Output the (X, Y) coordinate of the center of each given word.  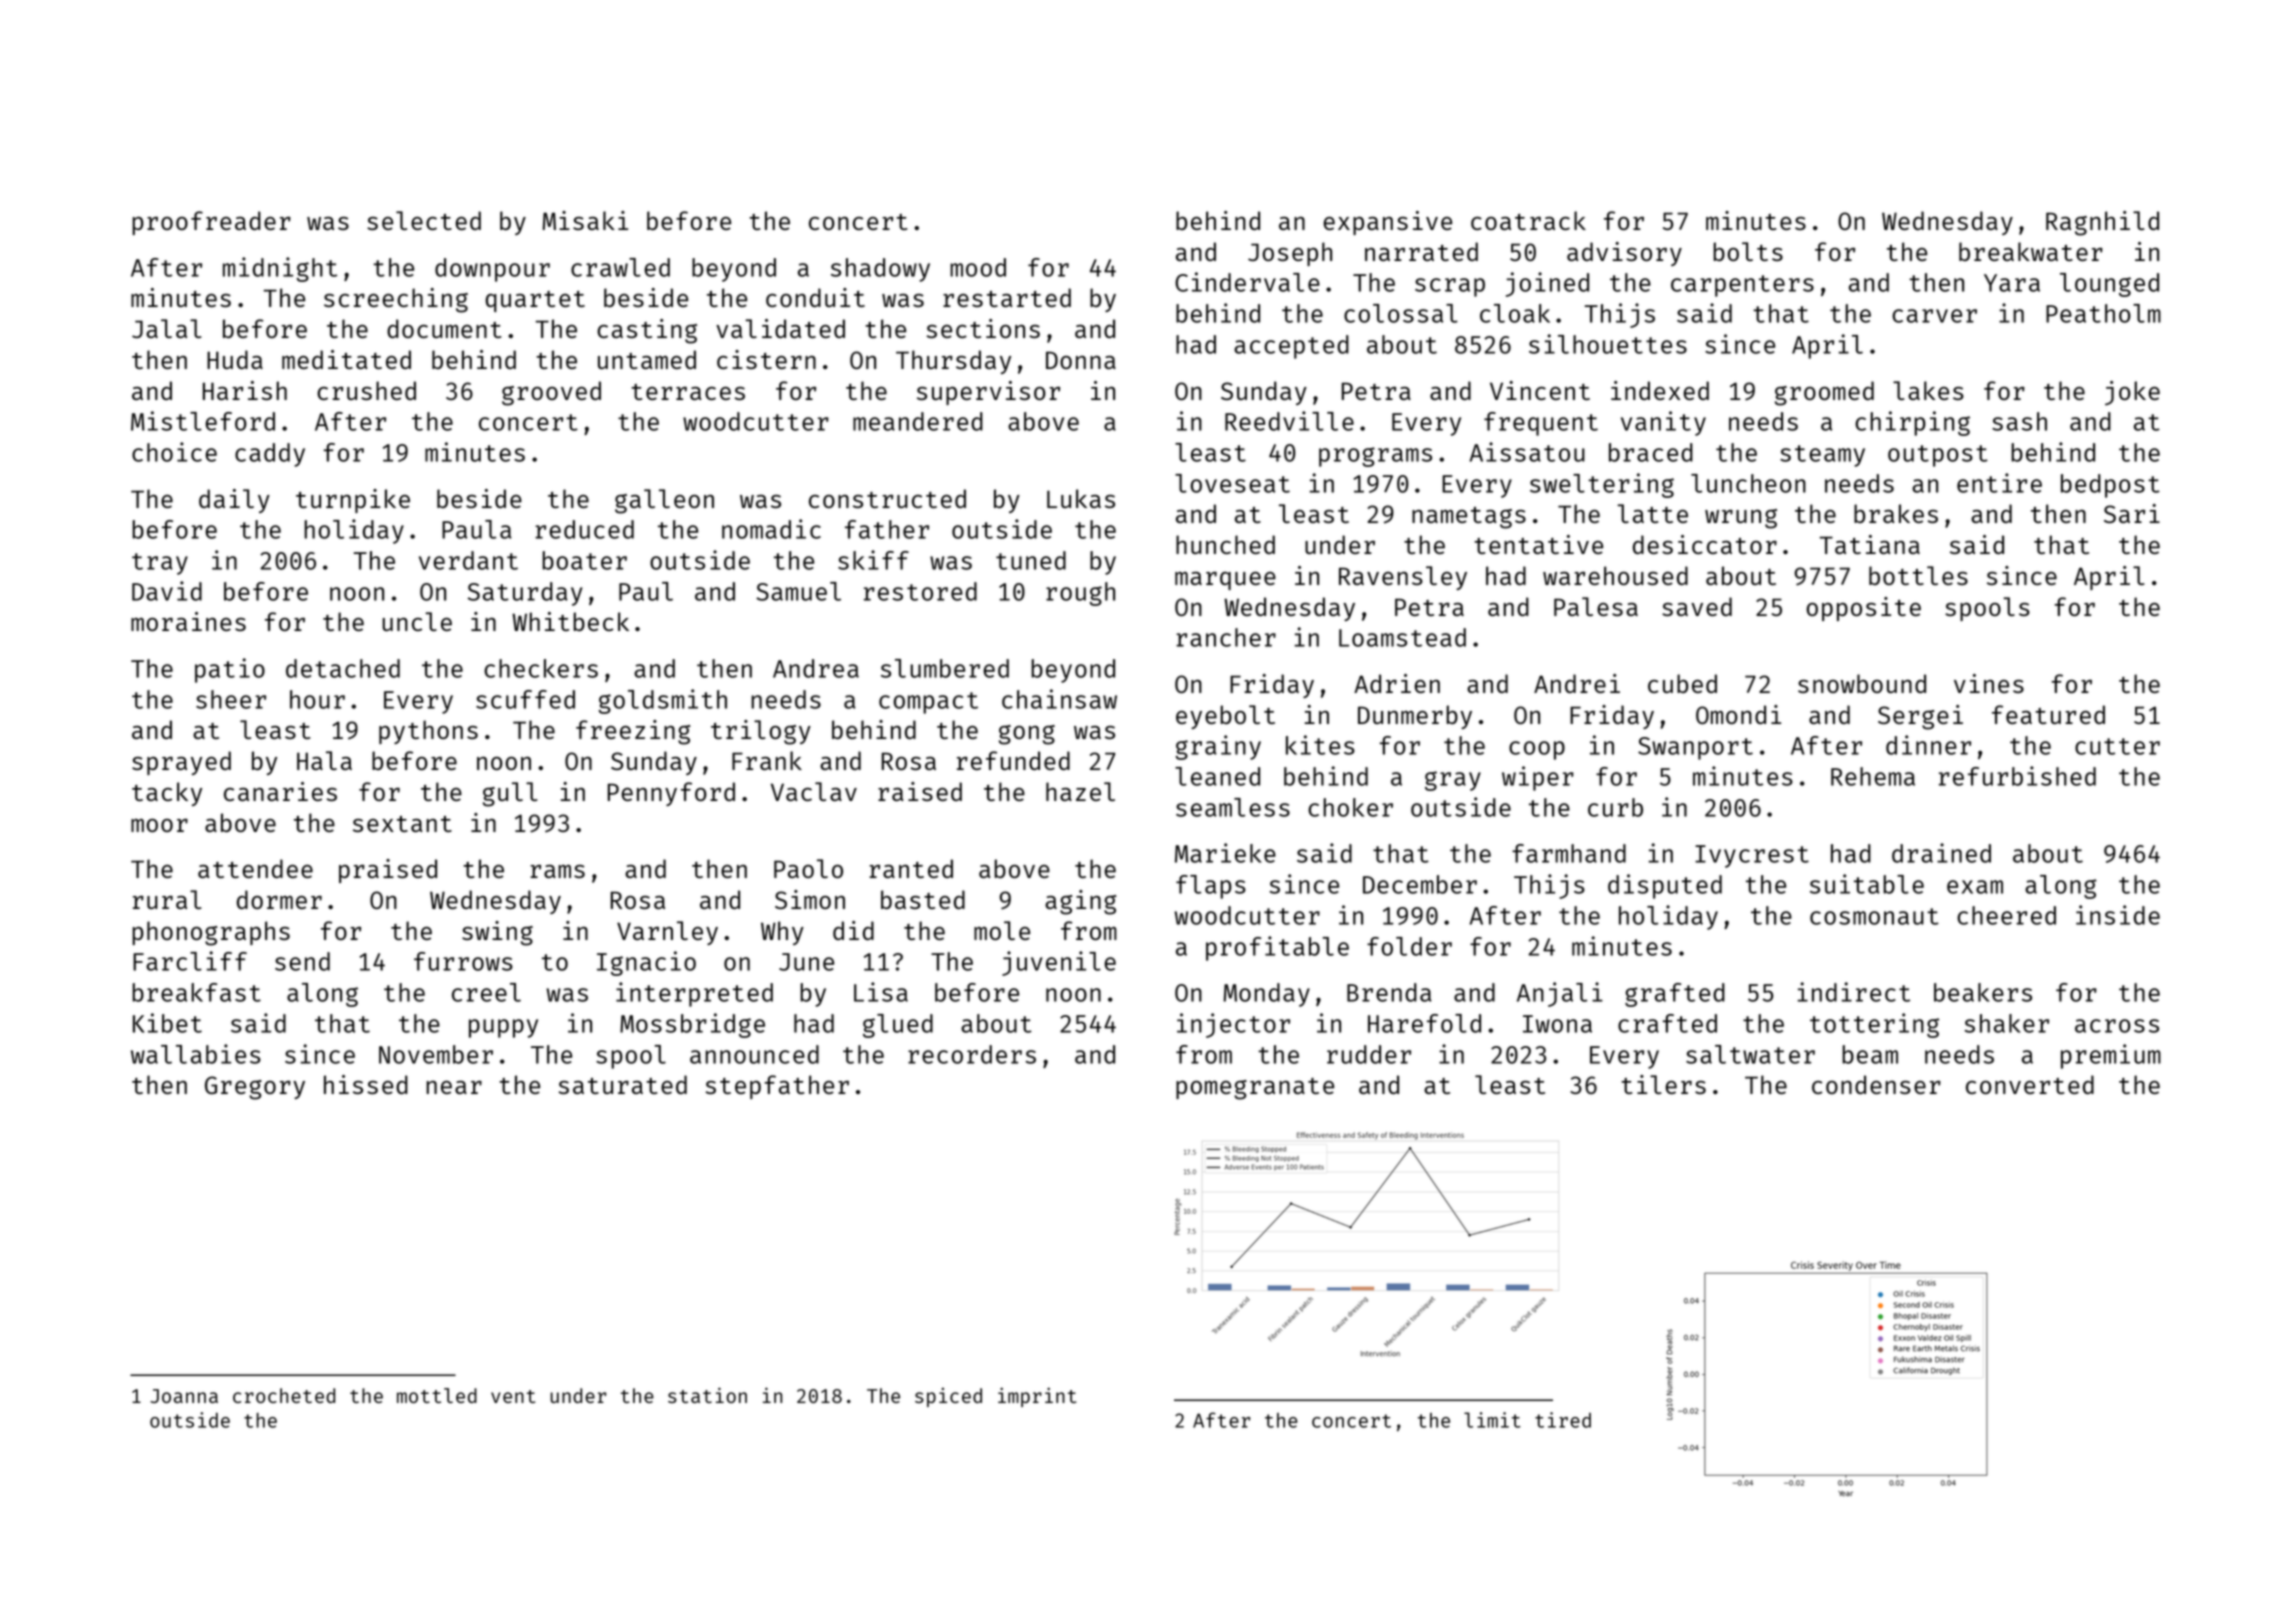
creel (486, 992)
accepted (1291, 347)
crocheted (284, 1395)
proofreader (211, 223)
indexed (1660, 390)
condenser (1876, 1084)
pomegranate (1255, 1089)
